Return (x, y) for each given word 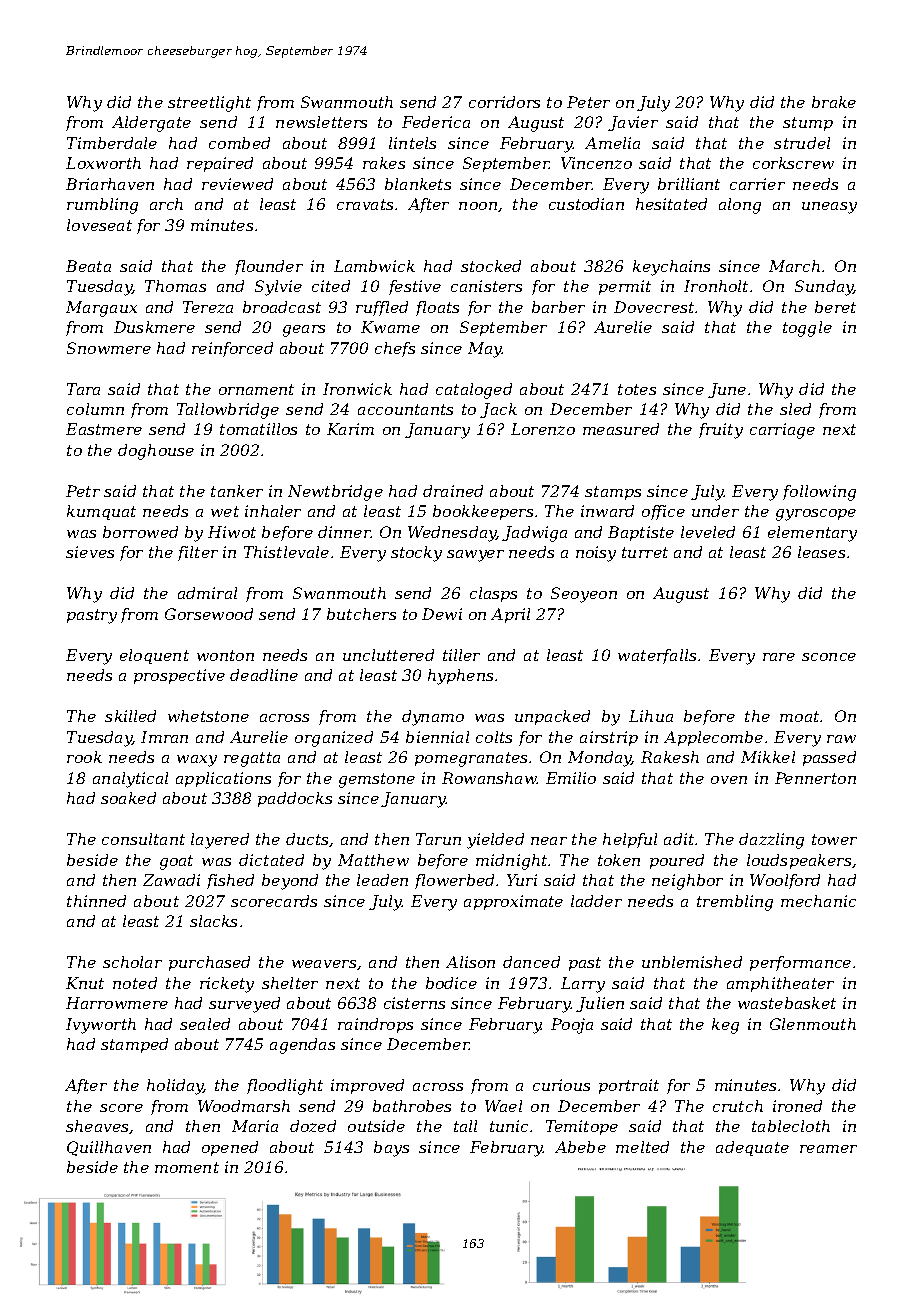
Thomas (175, 286)
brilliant (689, 184)
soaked (128, 798)
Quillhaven (109, 1148)
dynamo (433, 718)
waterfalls (657, 656)
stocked (491, 266)
